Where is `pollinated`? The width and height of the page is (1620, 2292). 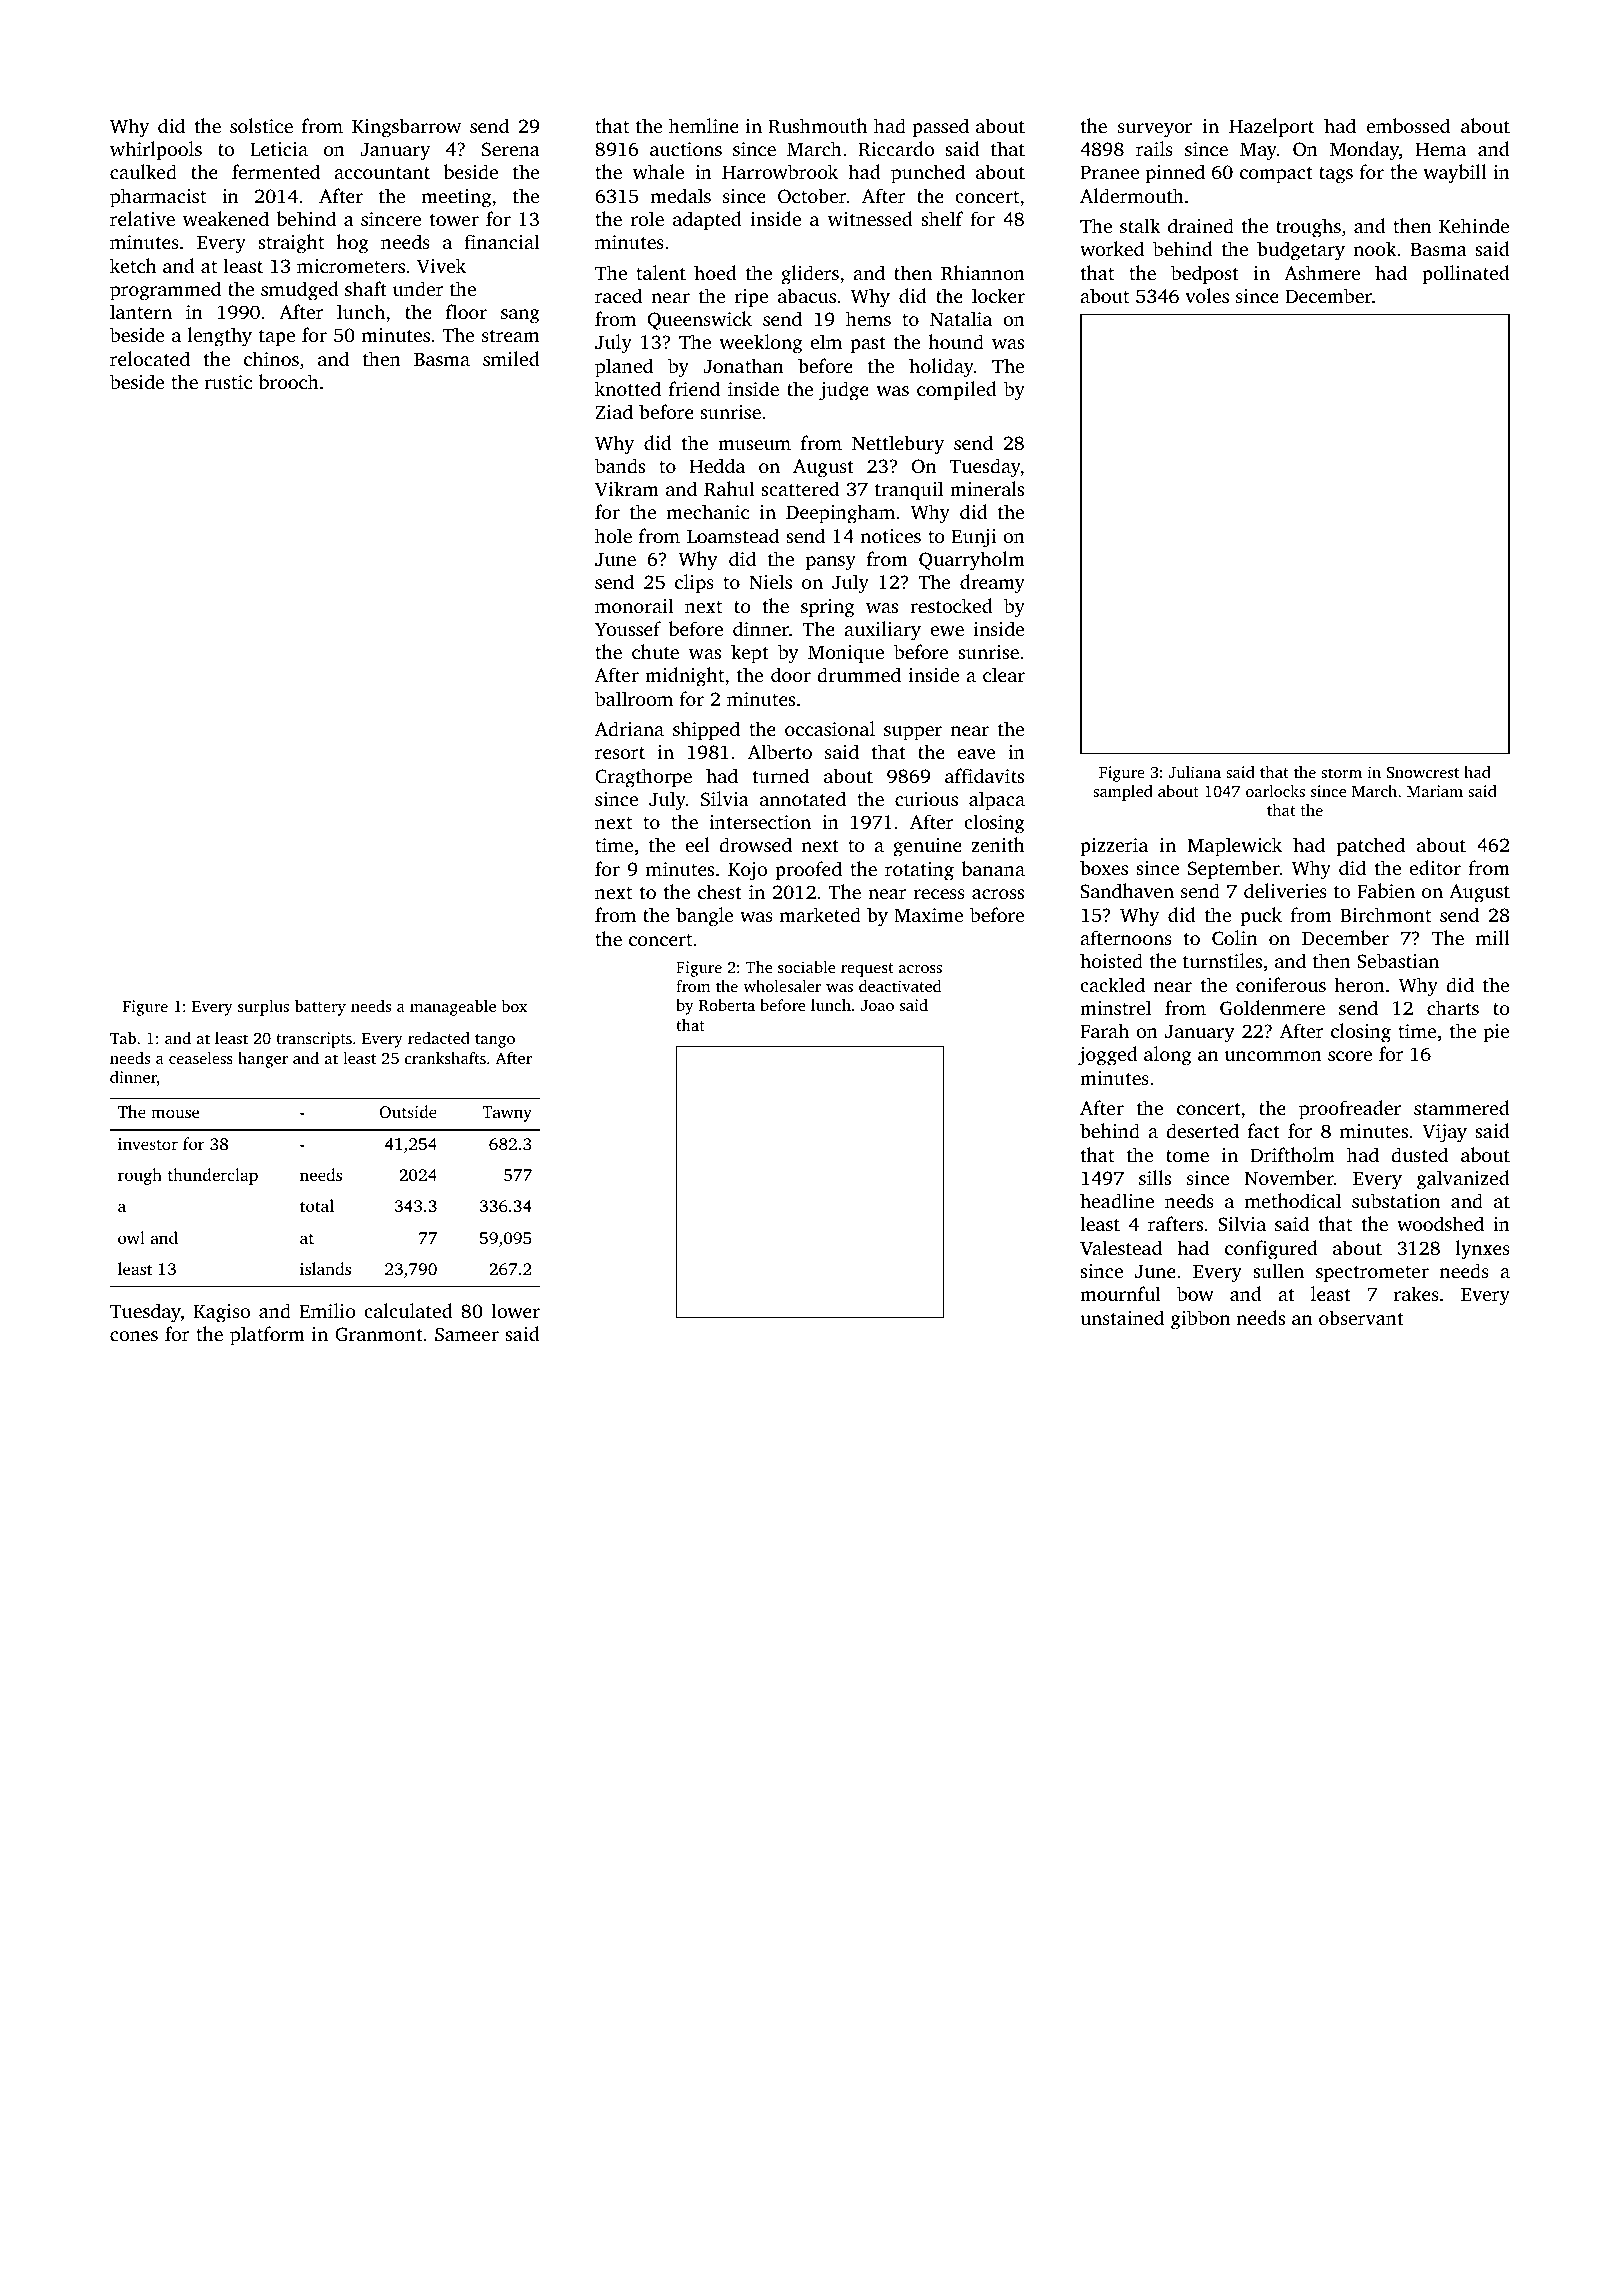
pollinated is located at coordinates (1466, 275).
